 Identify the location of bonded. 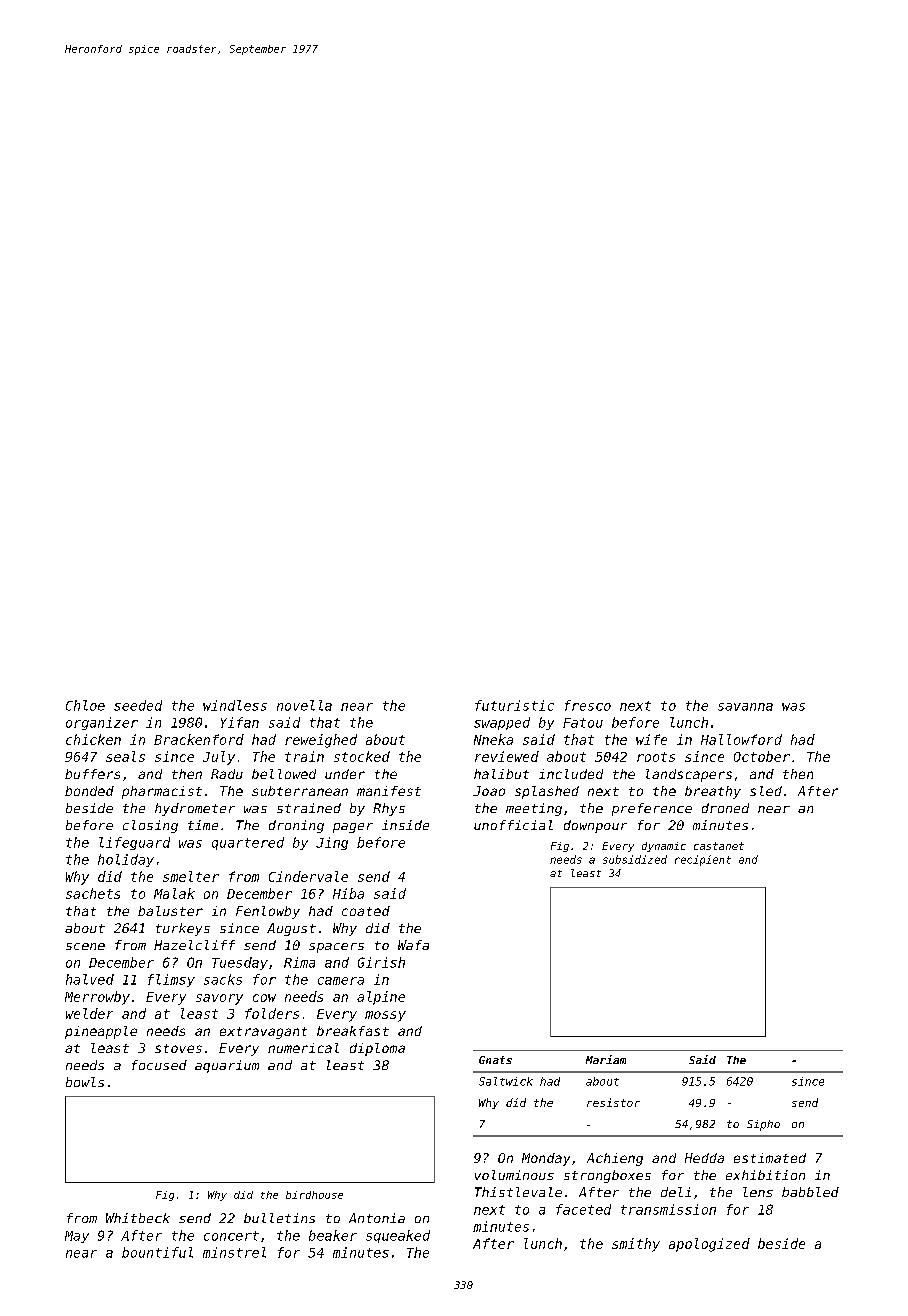
(89, 791).
